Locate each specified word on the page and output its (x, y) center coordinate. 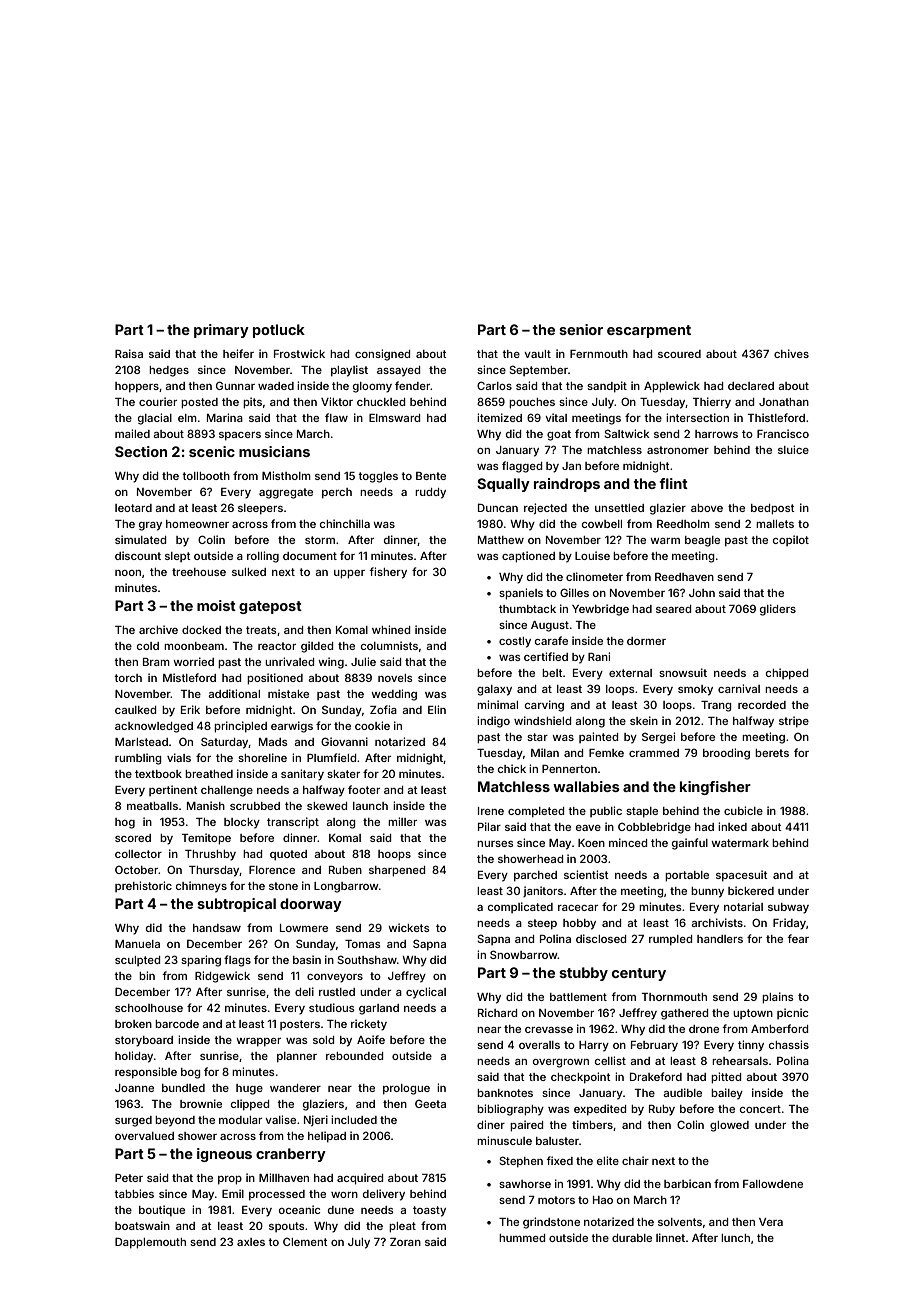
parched (535, 876)
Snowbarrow (524, 954)
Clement (305, 1241)
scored (133, 838)
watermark (740, 843)
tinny (751, 1046)
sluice (793, 449)
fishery (388, 573)
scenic (212, 451)
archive (158, 629)
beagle (702, 541)
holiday (134, 1057)
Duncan (498, 507)
